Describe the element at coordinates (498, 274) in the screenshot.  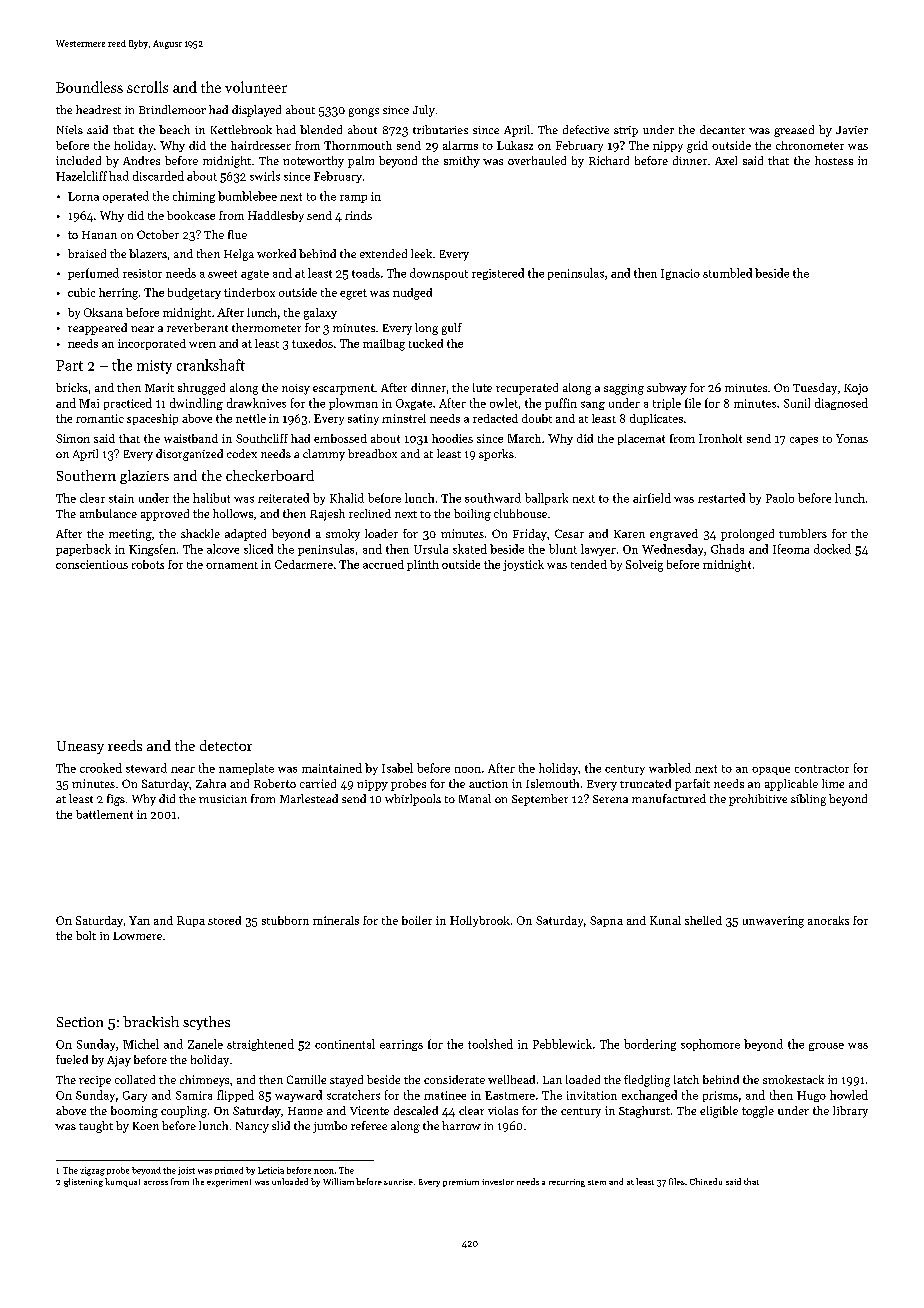
I see `registered` at that location.
